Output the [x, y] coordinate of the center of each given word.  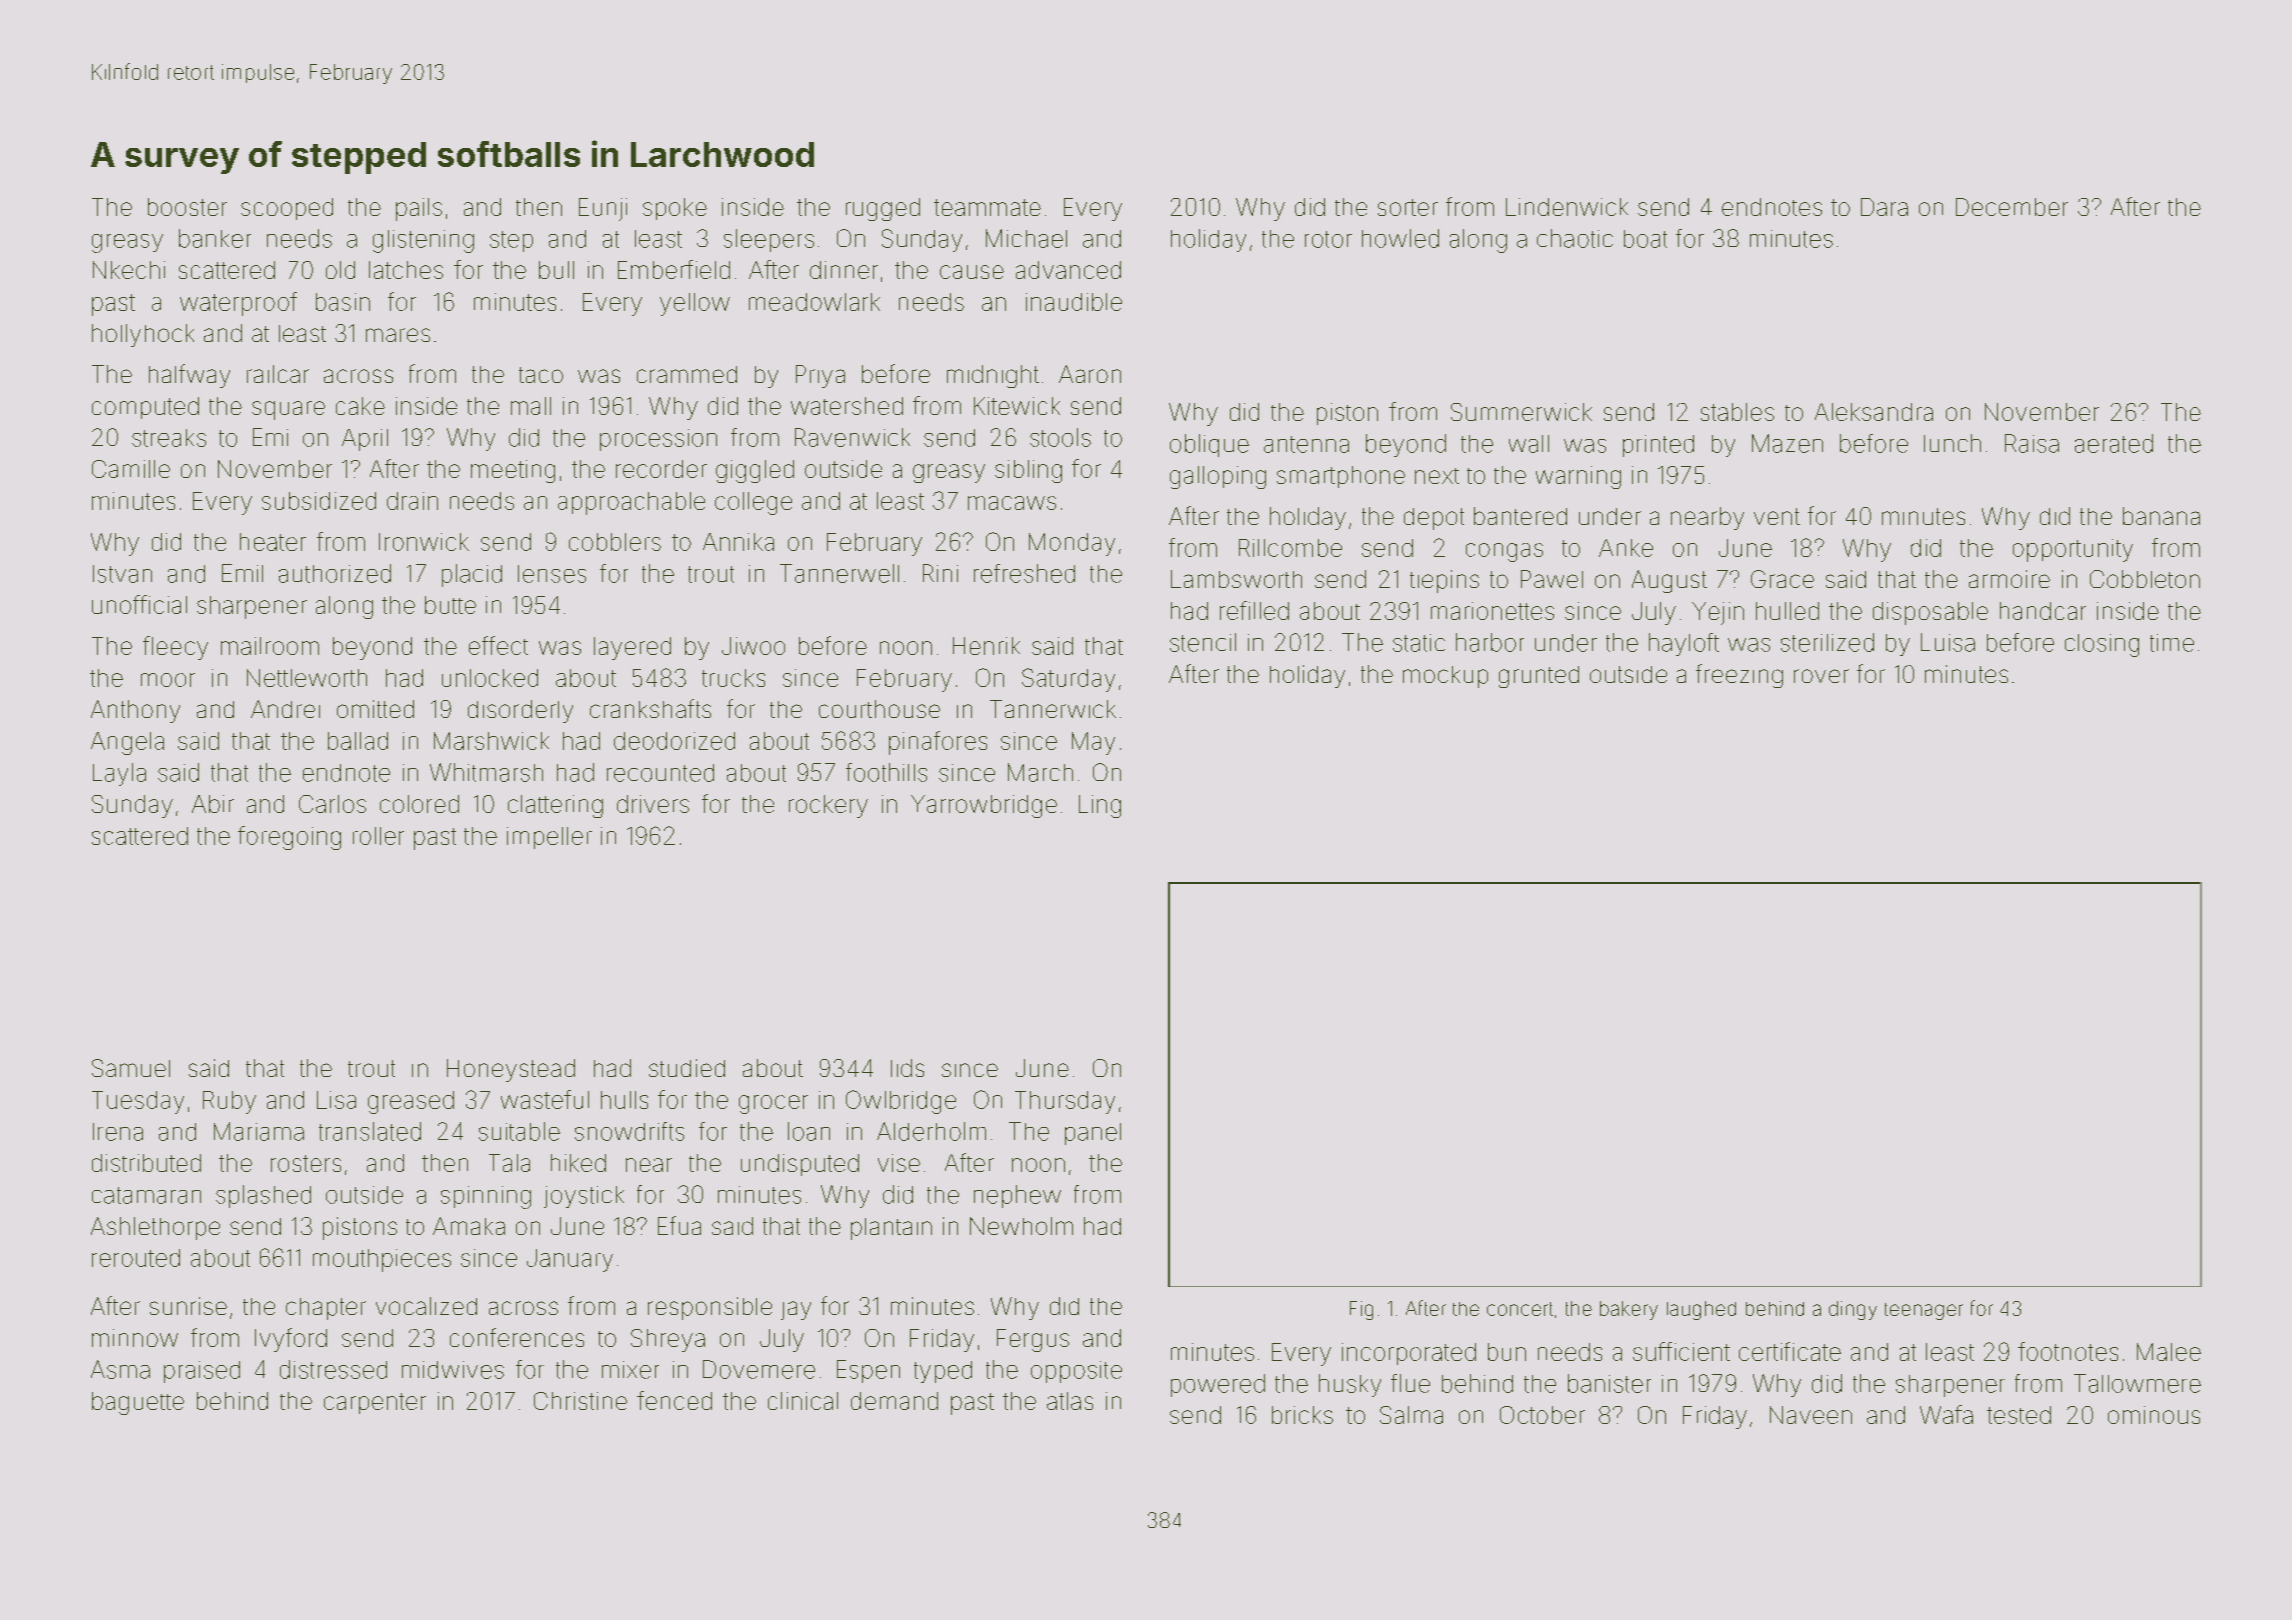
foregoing [289, 838]
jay [796, 1310]
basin [343, 302]
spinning [486, 1197]
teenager [1924, 1311]
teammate [987, 207]
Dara [1884, 207]
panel [1093, 1134]
